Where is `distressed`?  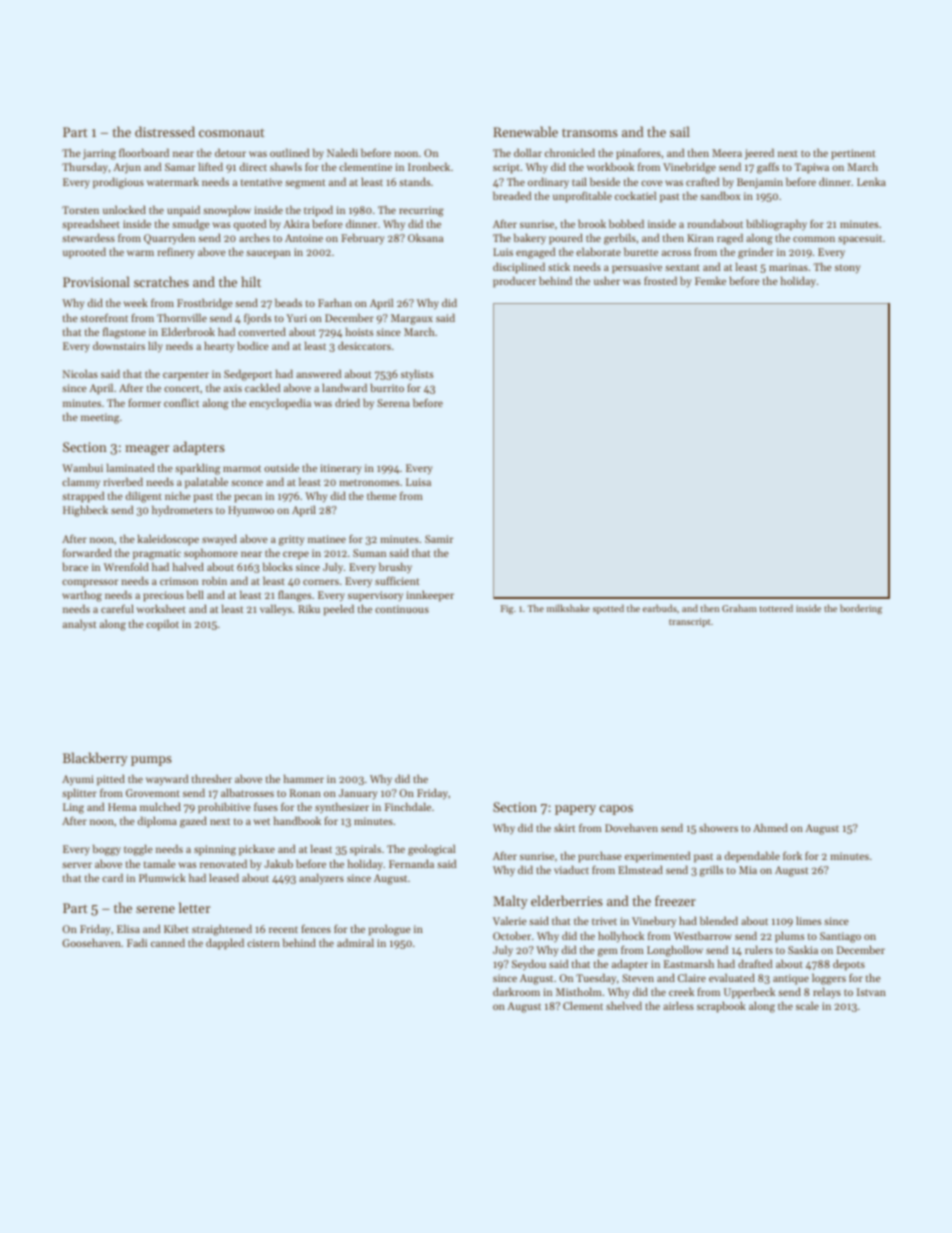
distressed is located at coordinates (165, 131).
